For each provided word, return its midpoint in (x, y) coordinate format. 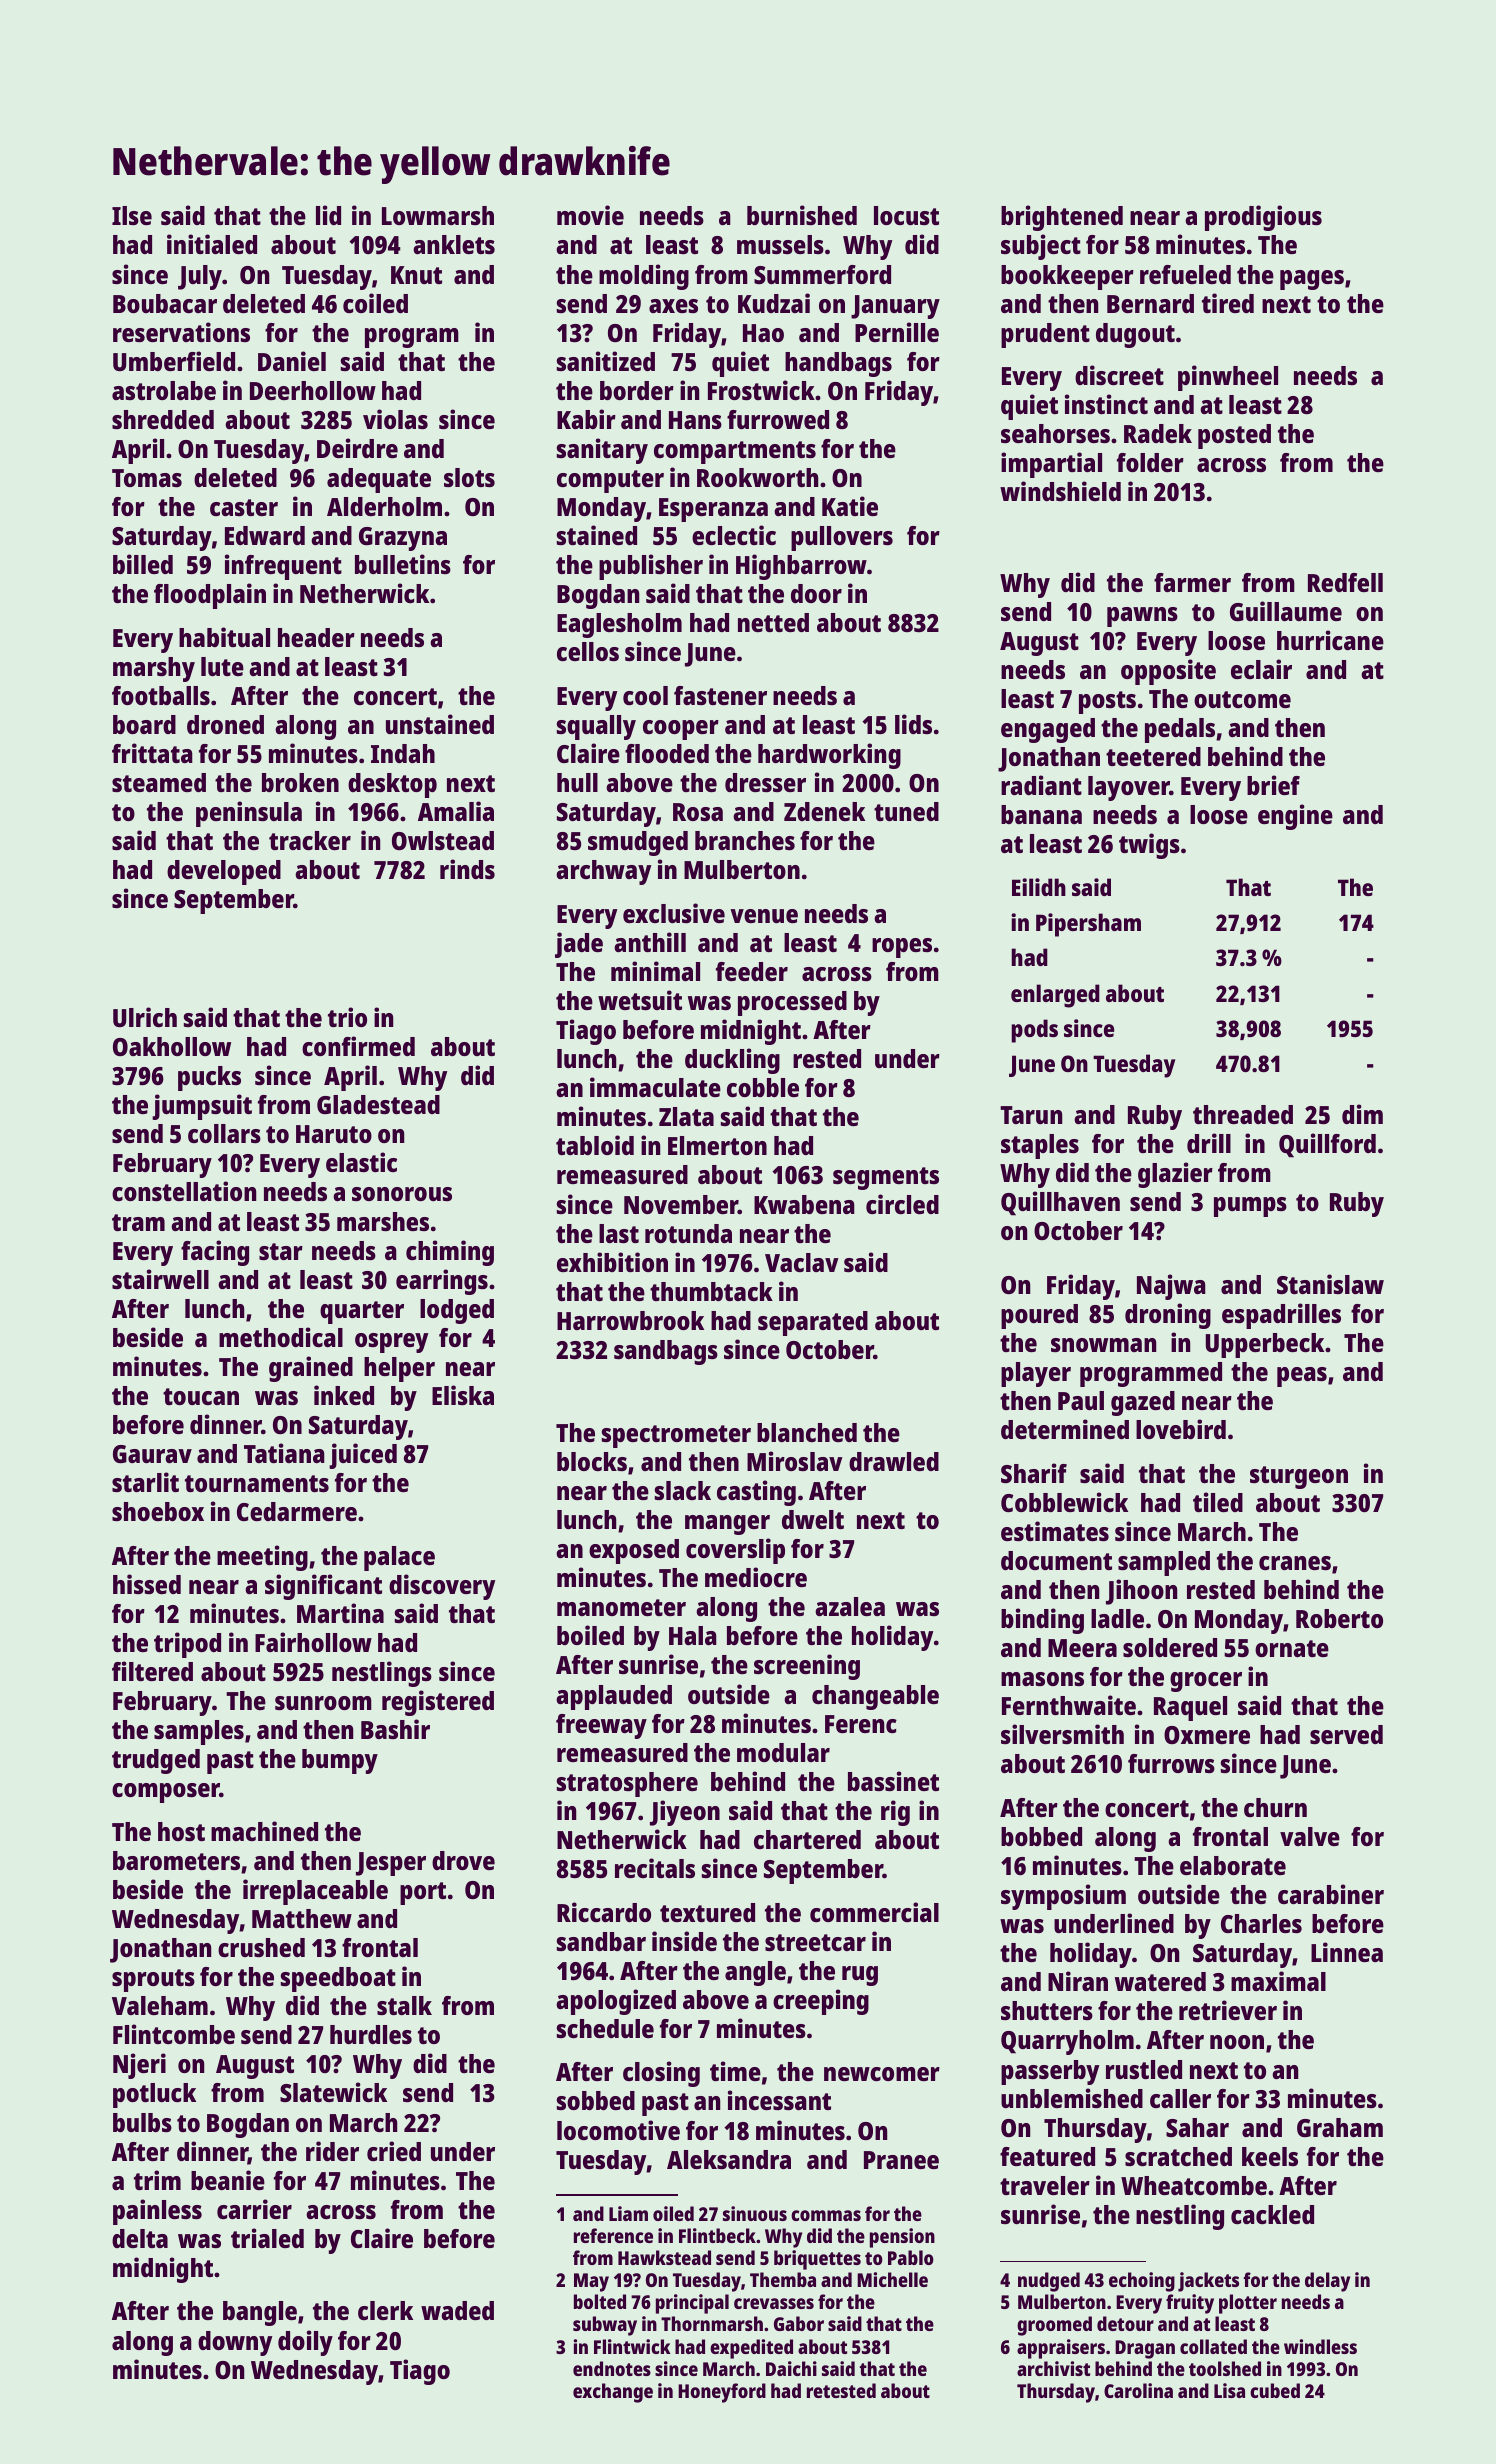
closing (661, 2074)
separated (813, 1323)
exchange (613, 2393)
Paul (1081, 1400)
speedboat (338, 1979)
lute (222, 666)
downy (235, 2343)
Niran (1078, 1981)
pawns (1142, 617)
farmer (1192, 582)
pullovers (842, 538)
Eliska (463, 1395)
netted (773, 622)
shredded (163, 419)
